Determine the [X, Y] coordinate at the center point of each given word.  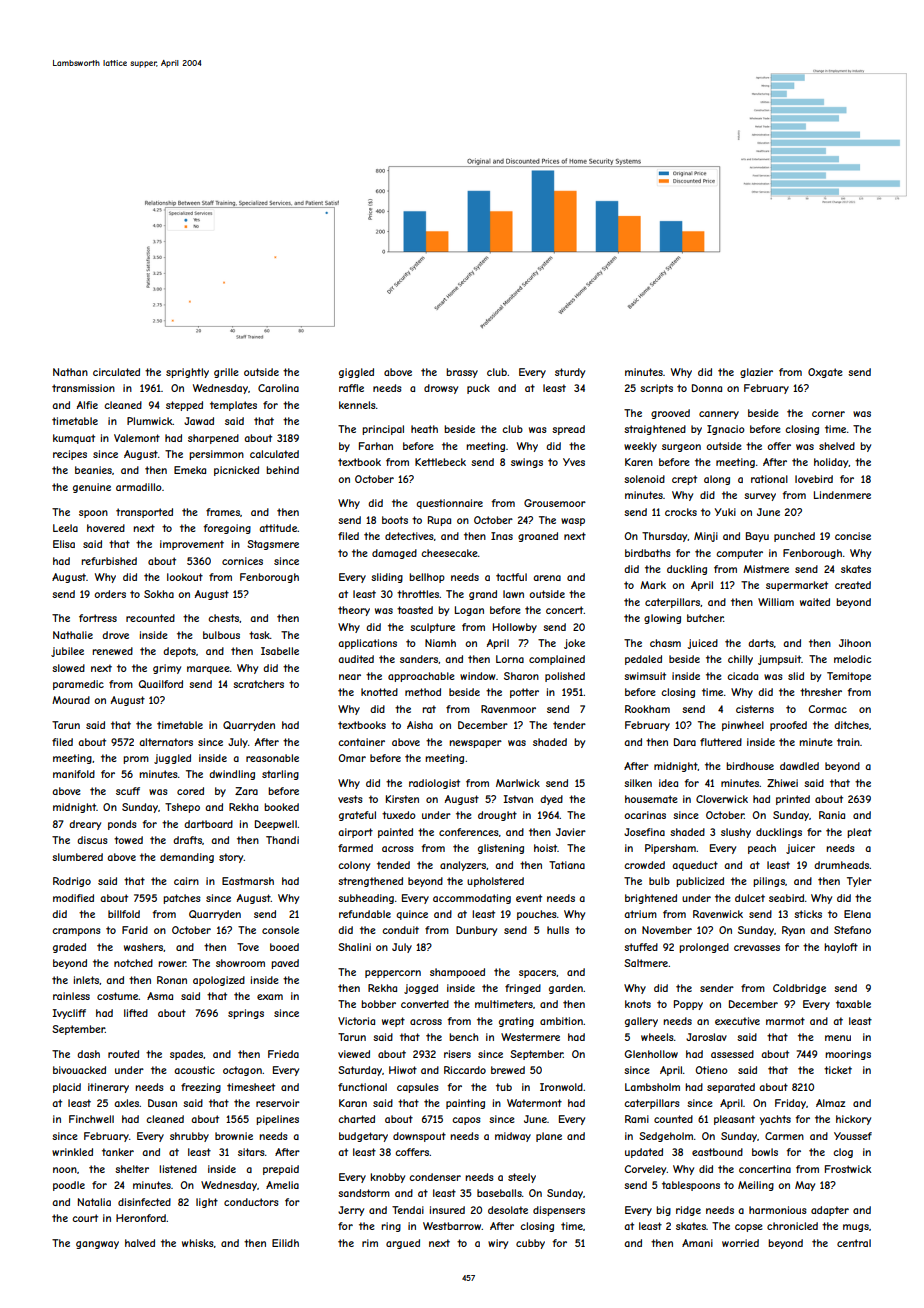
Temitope [849, 677]
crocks [681, 512]
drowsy [441, 389]
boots [395, 520]
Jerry [351, 1211]
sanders [419, 659]
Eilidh [285, 1243]
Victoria [356, 1021]
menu [838, 1038]
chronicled [792, 1226]
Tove [248, 947]
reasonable [272, 758]
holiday [831, 463]
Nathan [70, 372]
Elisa [64, 544]
